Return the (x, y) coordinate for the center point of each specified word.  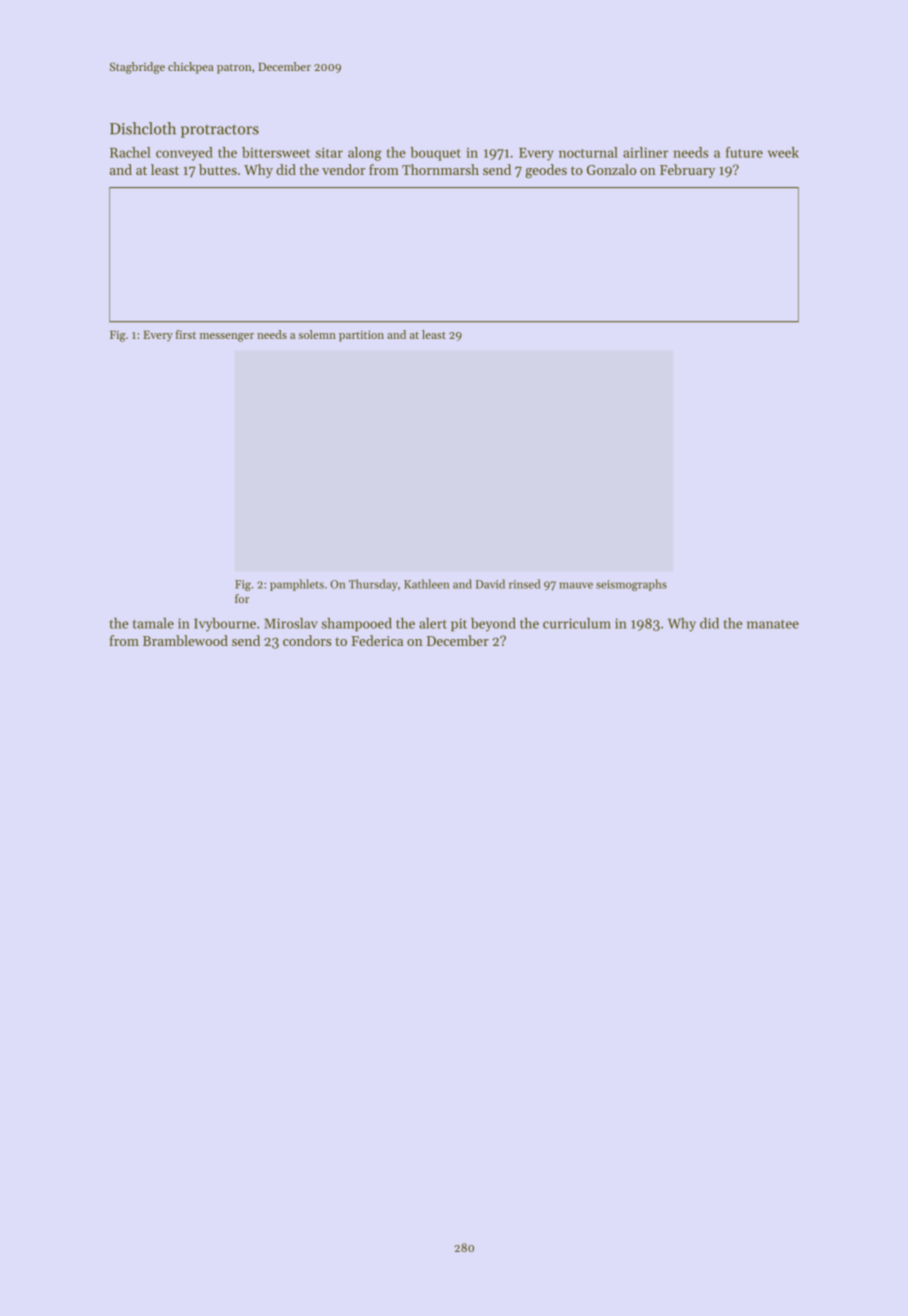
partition (361, 336)
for (242, 598)
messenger (227, 337)
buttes (218, 169)
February (687, 171)
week (783, 152)
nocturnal (588, 152)
